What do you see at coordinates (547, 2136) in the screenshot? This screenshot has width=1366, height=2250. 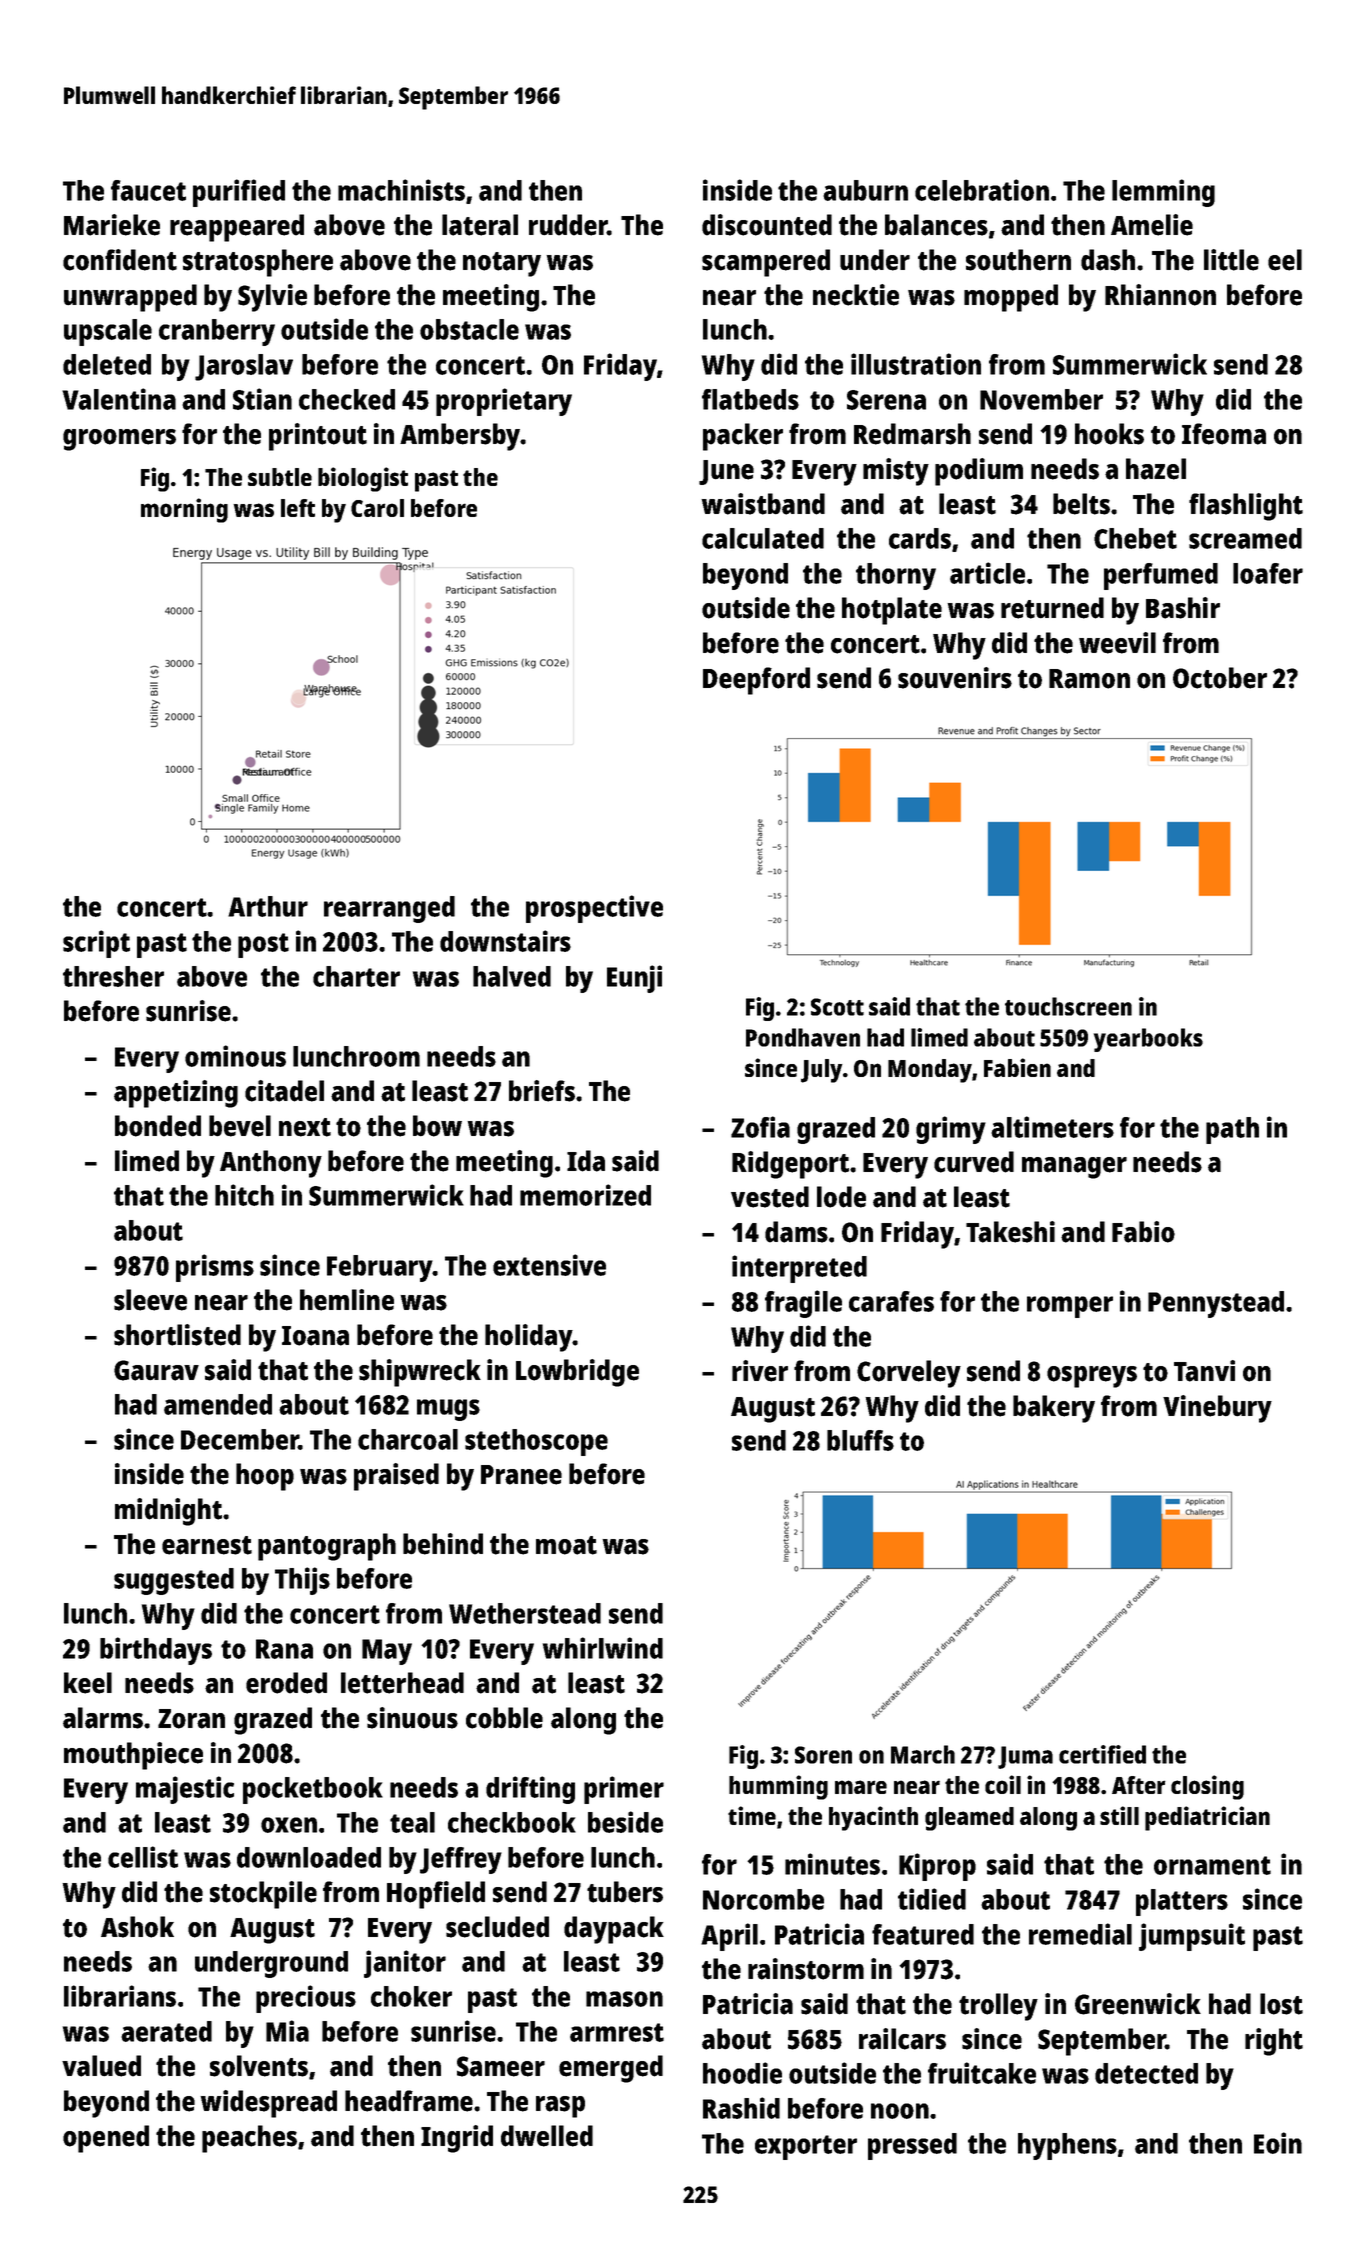 I see `dwelled` at bounding box center [547, 2136].
